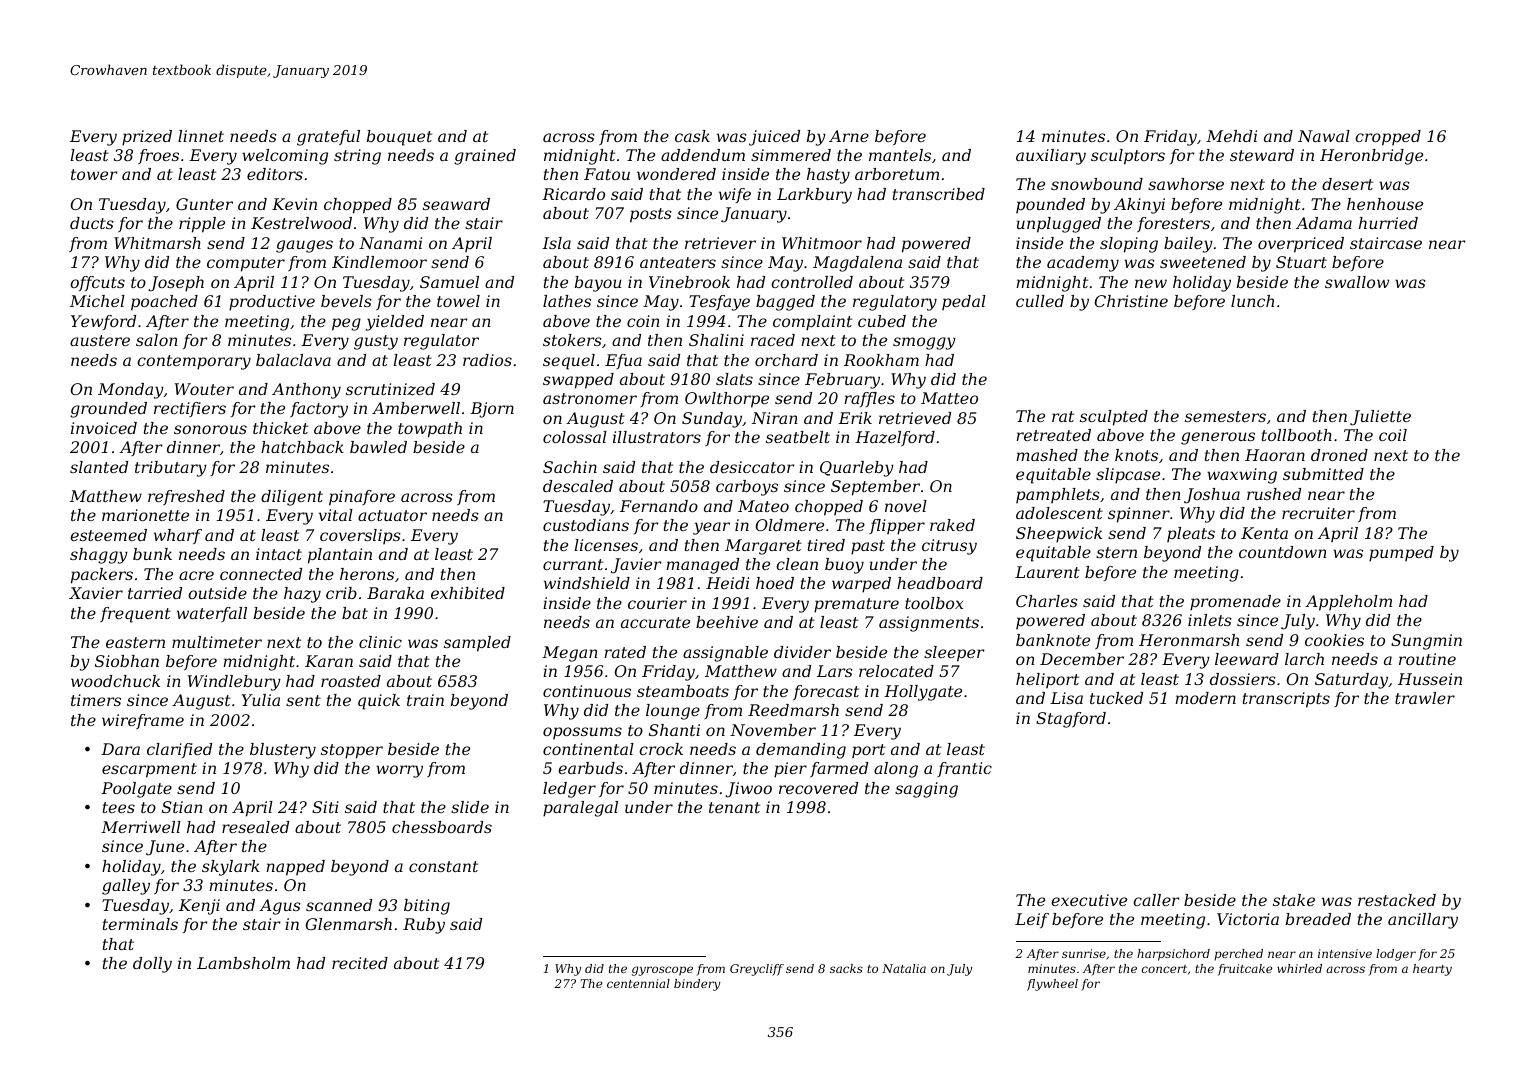 The width and height of the image is (1535, 1086). I want to click on Christine, so click(1131, 301).
